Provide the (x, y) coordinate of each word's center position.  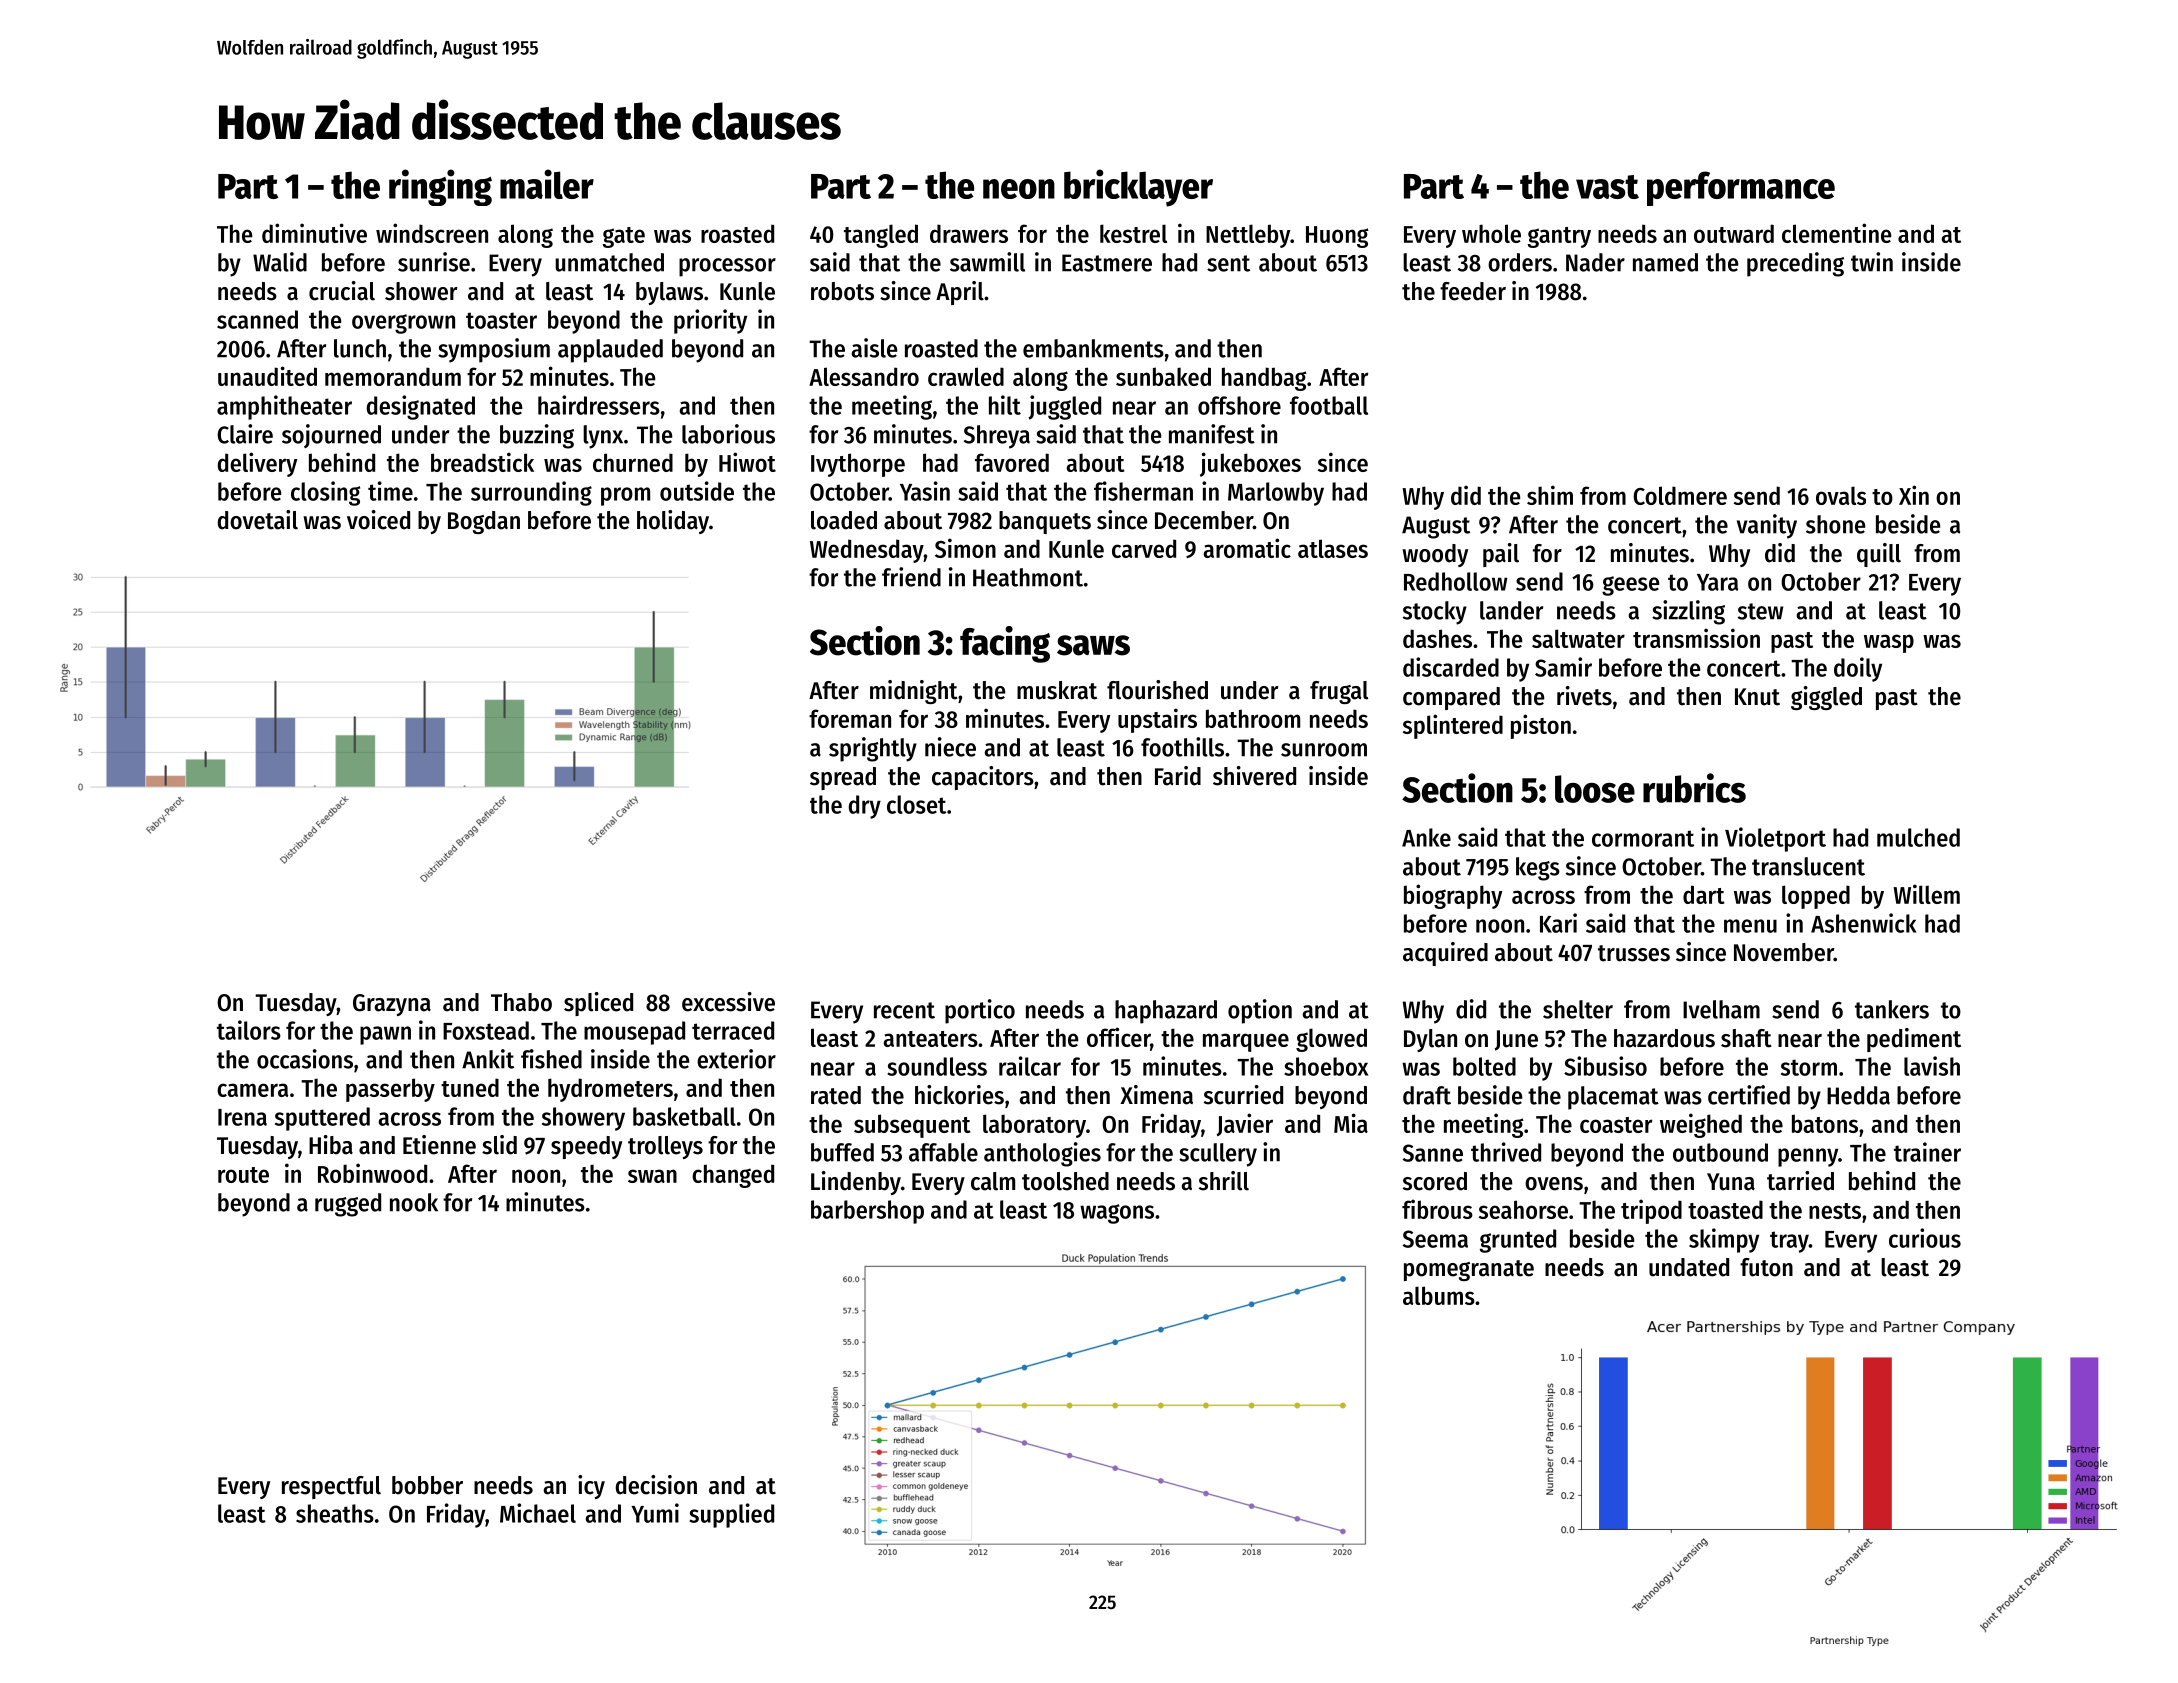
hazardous (1664, 1038)
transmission (1696, 638)
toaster (501, 320)
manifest (1212, 434)
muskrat (1057, 690)
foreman (850, 718)
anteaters (930, 1039)
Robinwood (372, 1173)
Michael (538, 1513)
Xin (1914, 495)
